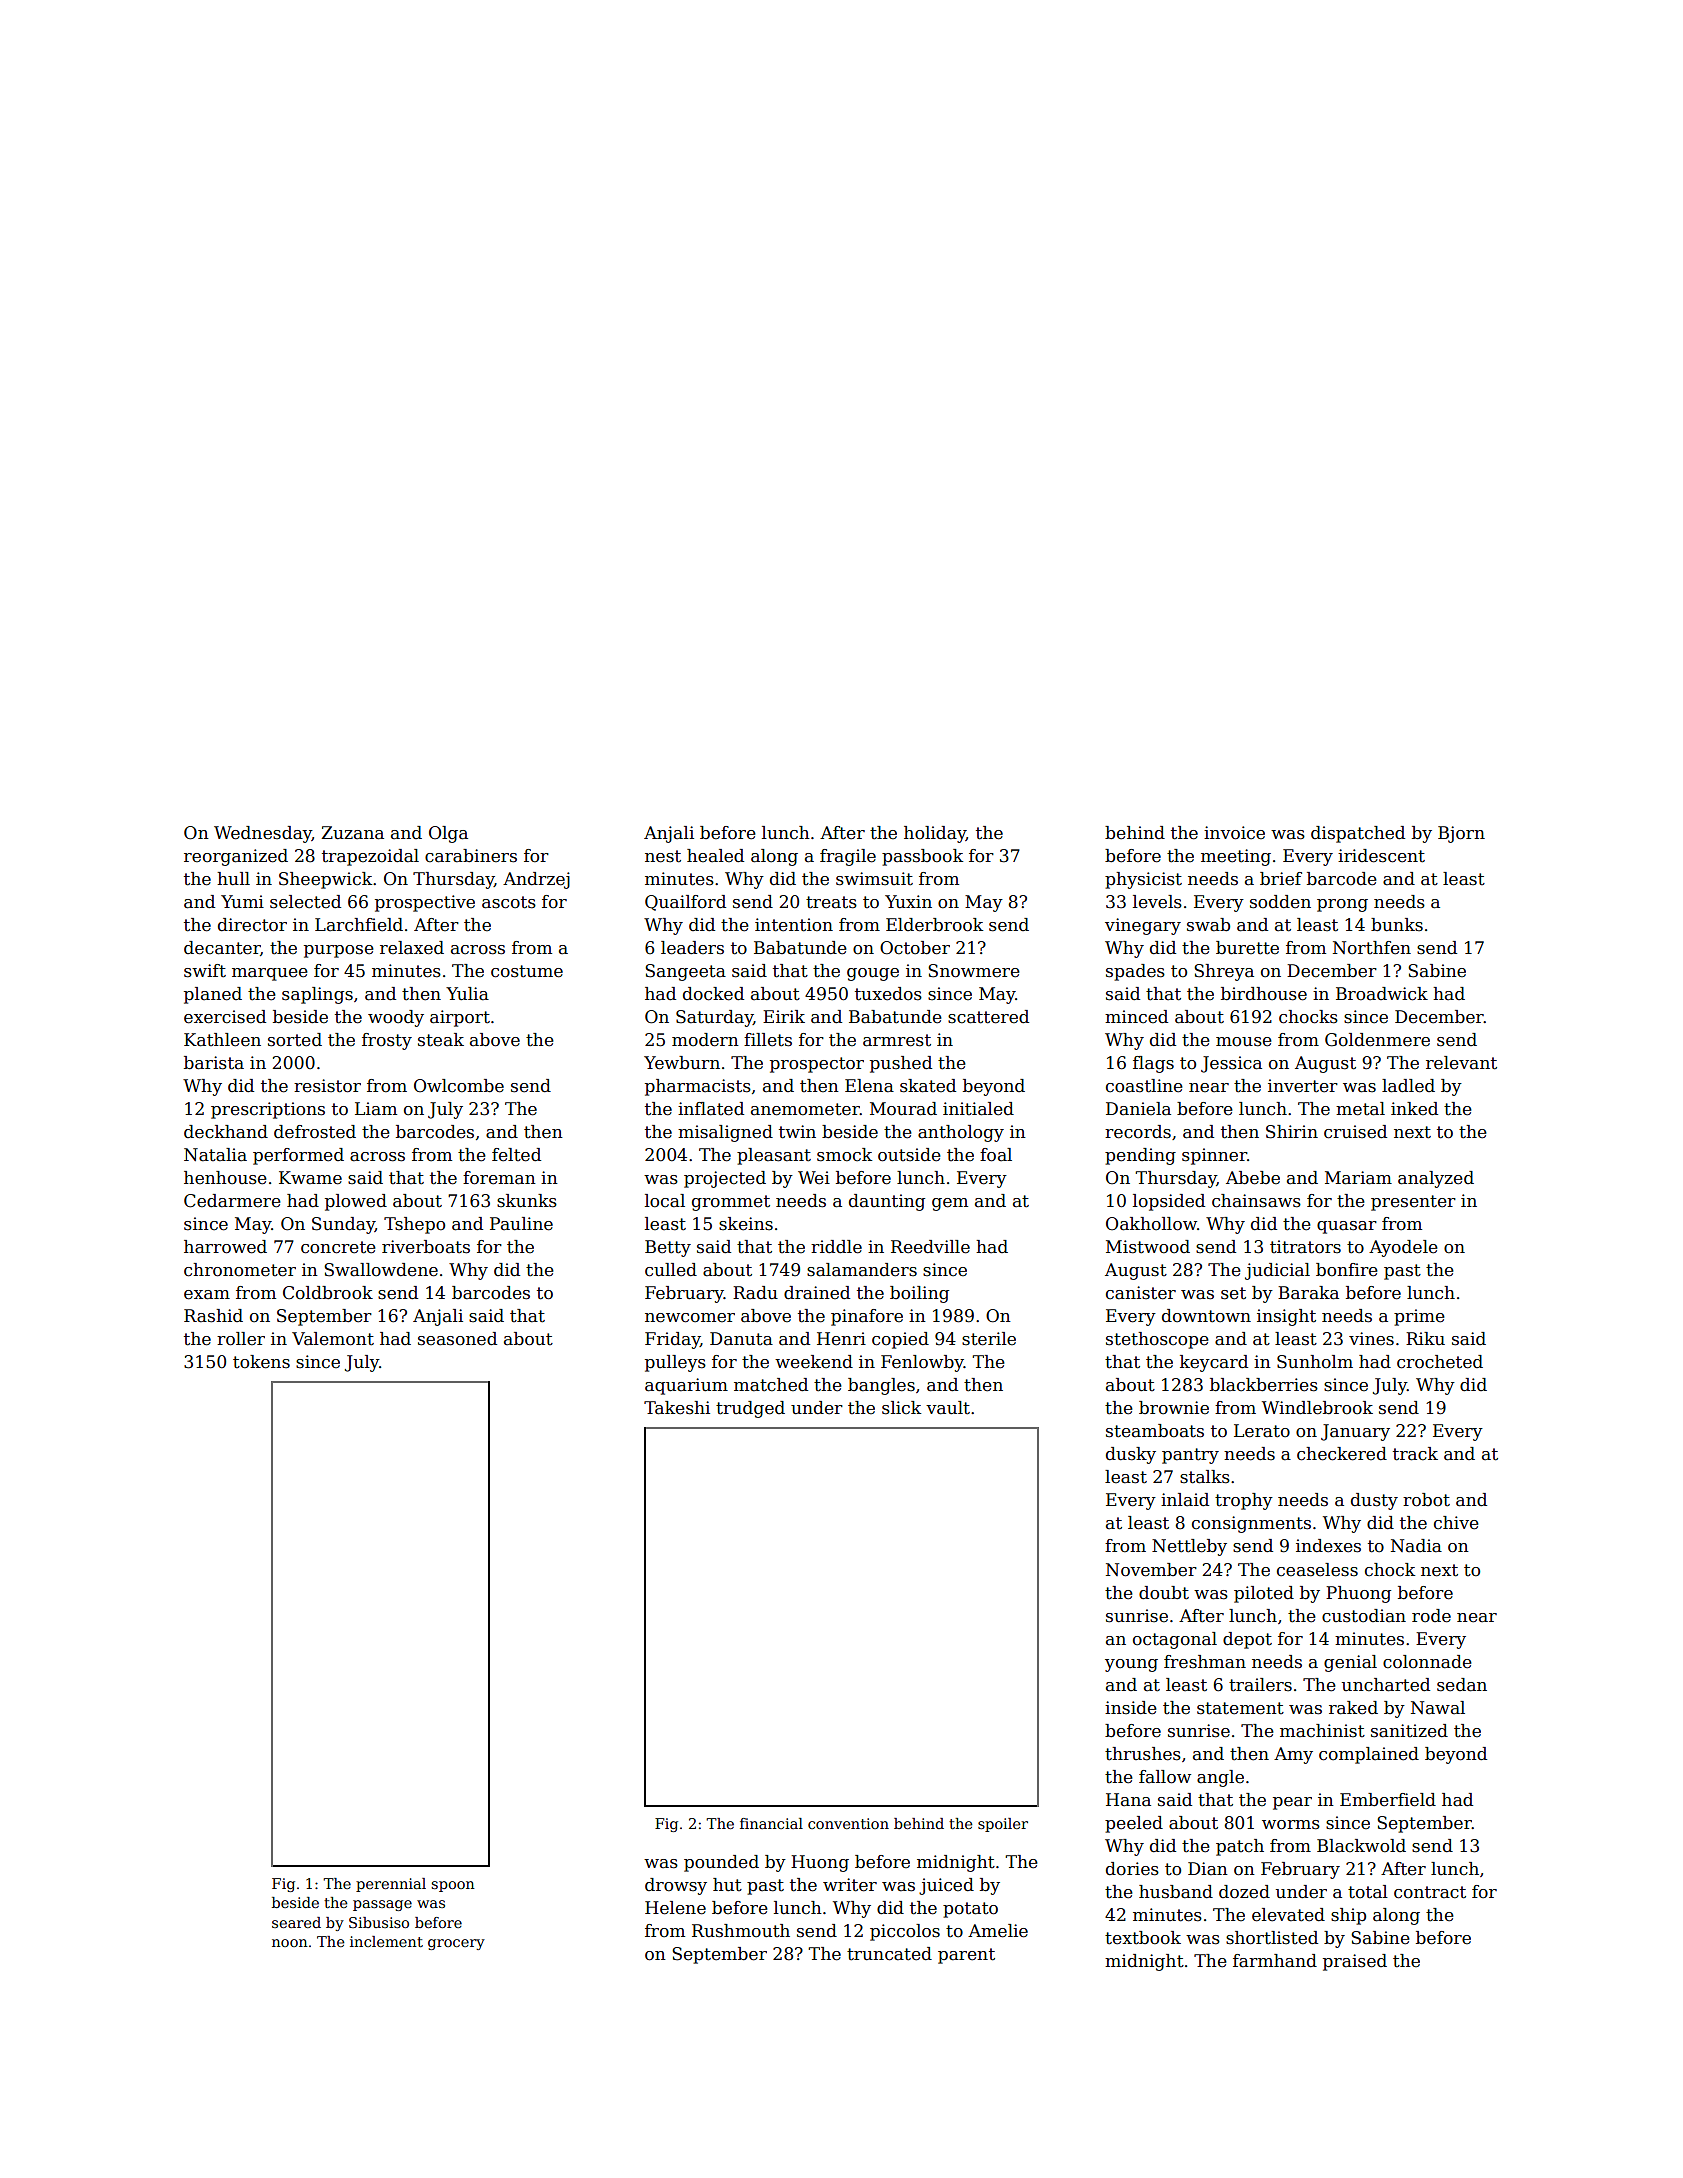 The width and height of the page is (1683, 2178). I want to click on Natalia, so click(215, 1155).
